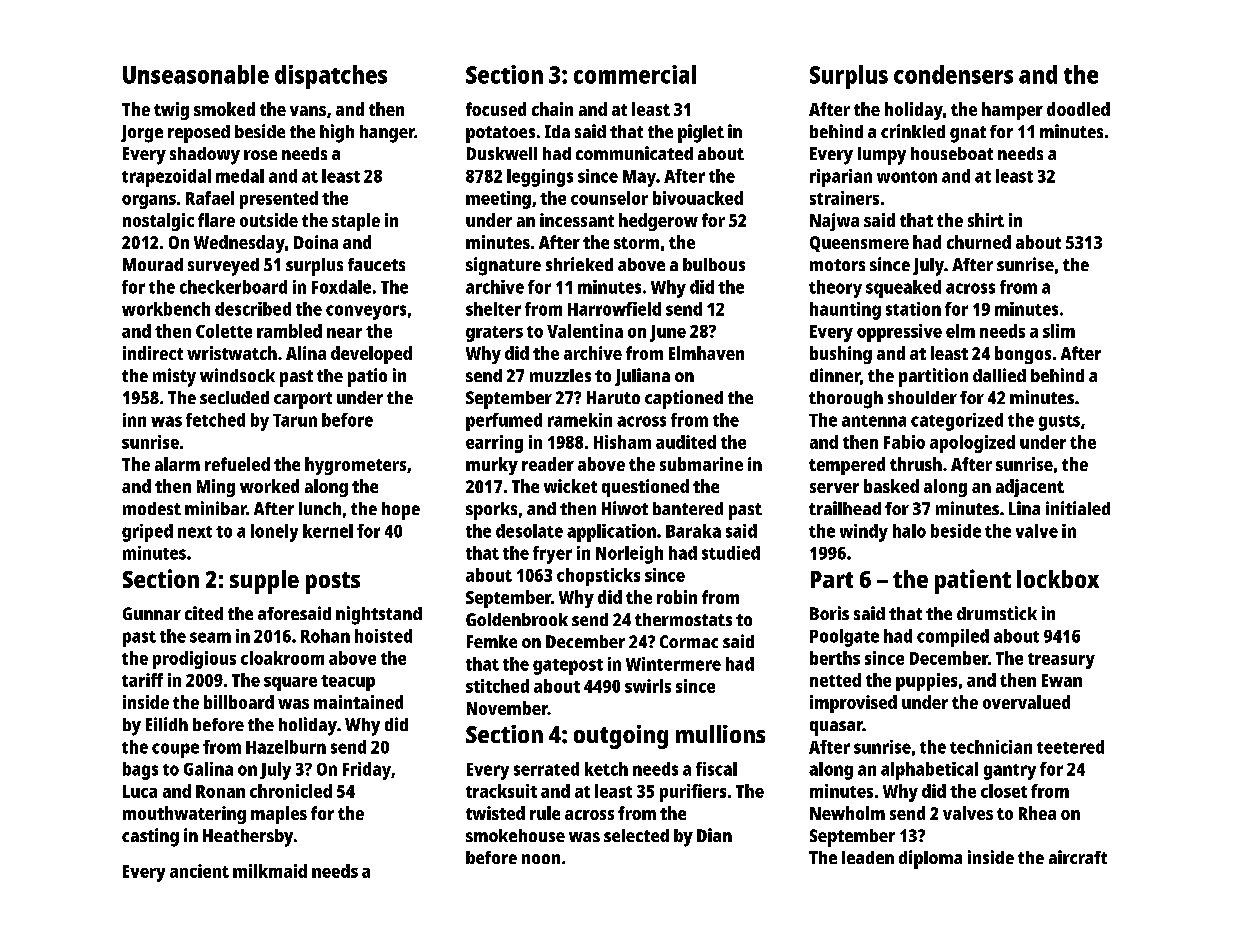  Describe the element at coordinates (677, 597) in the image. I see `robin` at that location.
